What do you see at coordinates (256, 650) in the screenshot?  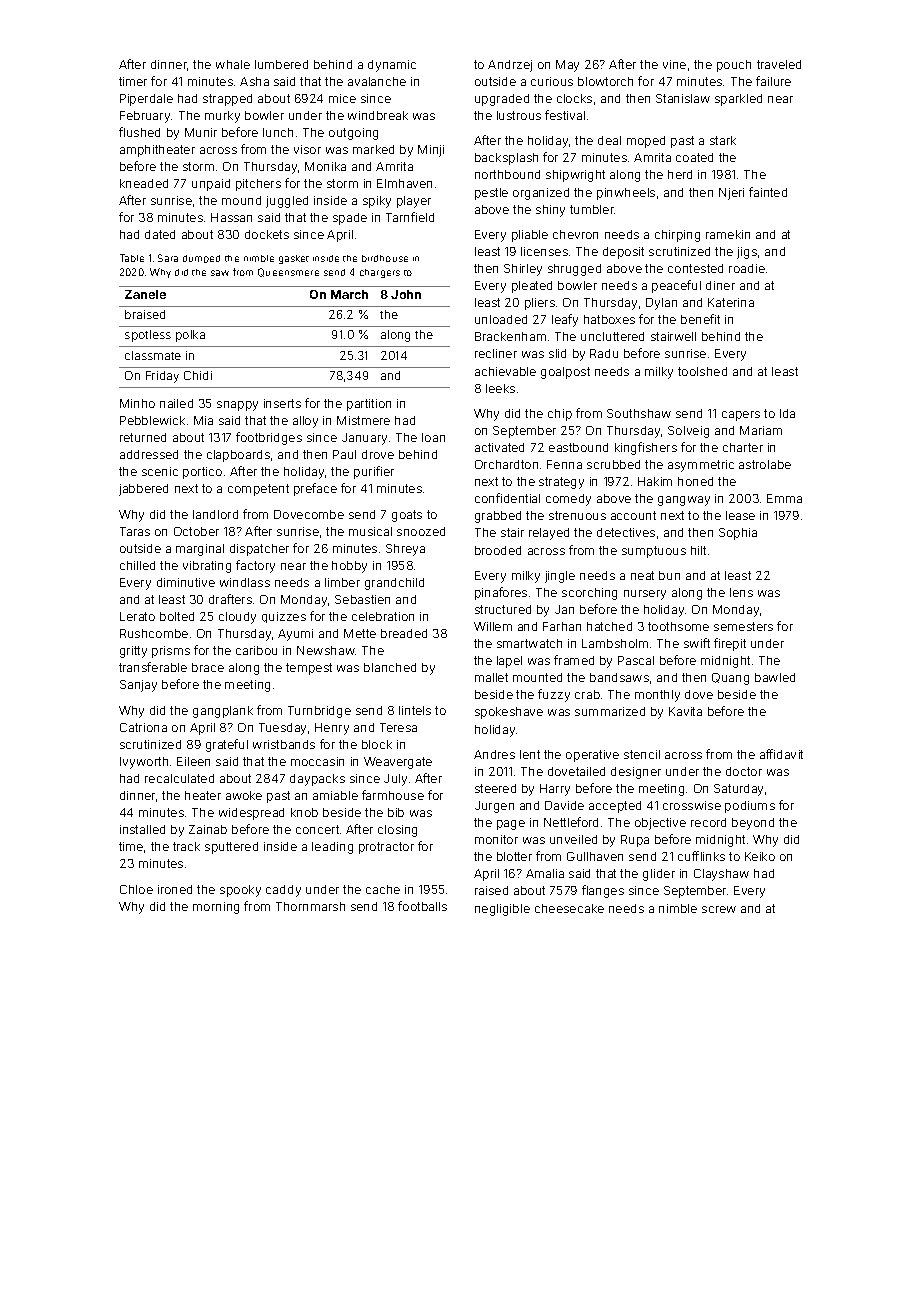 I see `caribou` at bounding box center [256, 650].
